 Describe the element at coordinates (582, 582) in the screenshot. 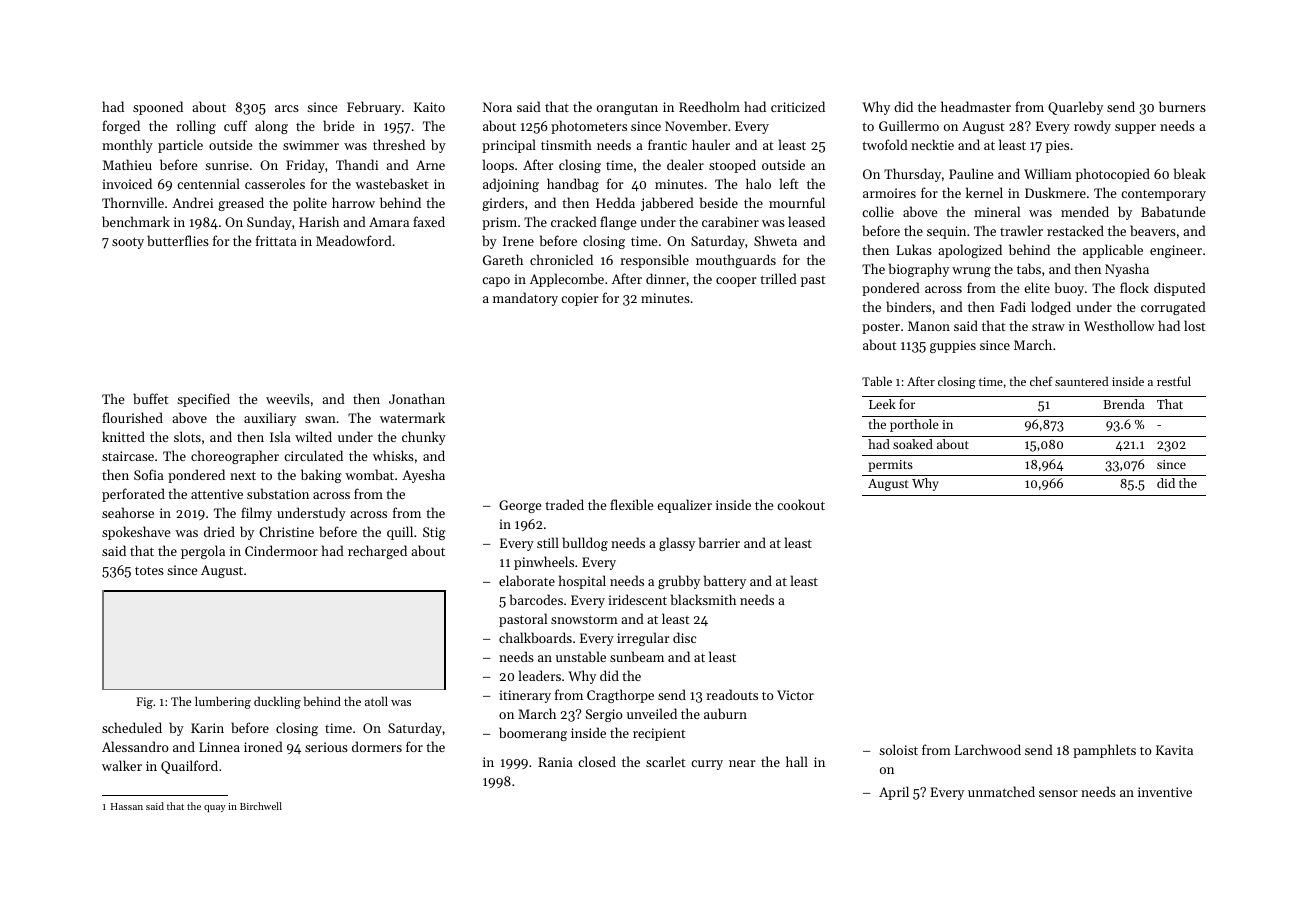

I see `hospital` at that location.
